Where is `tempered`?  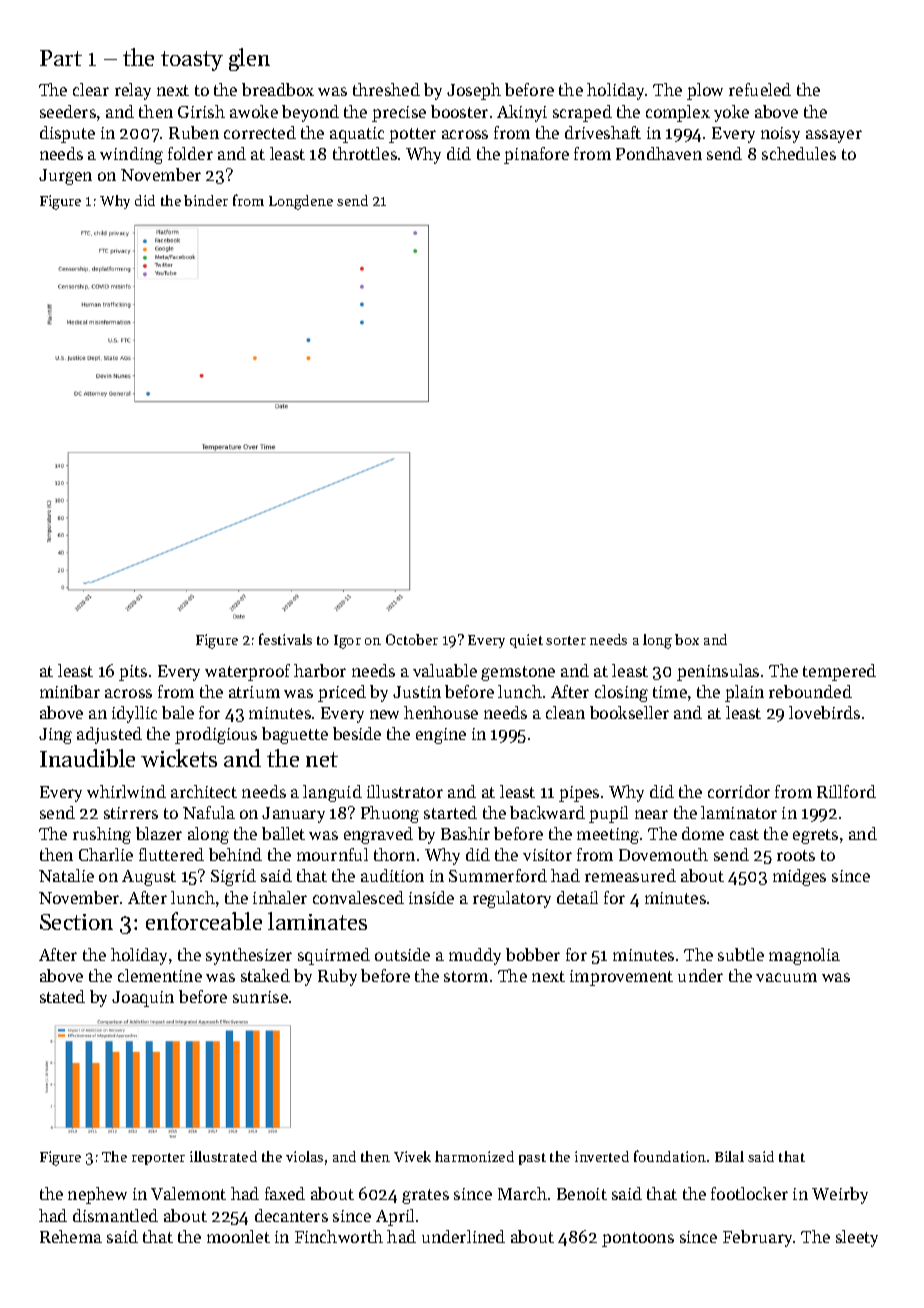
tempered is located at coordinates (839, 672).
